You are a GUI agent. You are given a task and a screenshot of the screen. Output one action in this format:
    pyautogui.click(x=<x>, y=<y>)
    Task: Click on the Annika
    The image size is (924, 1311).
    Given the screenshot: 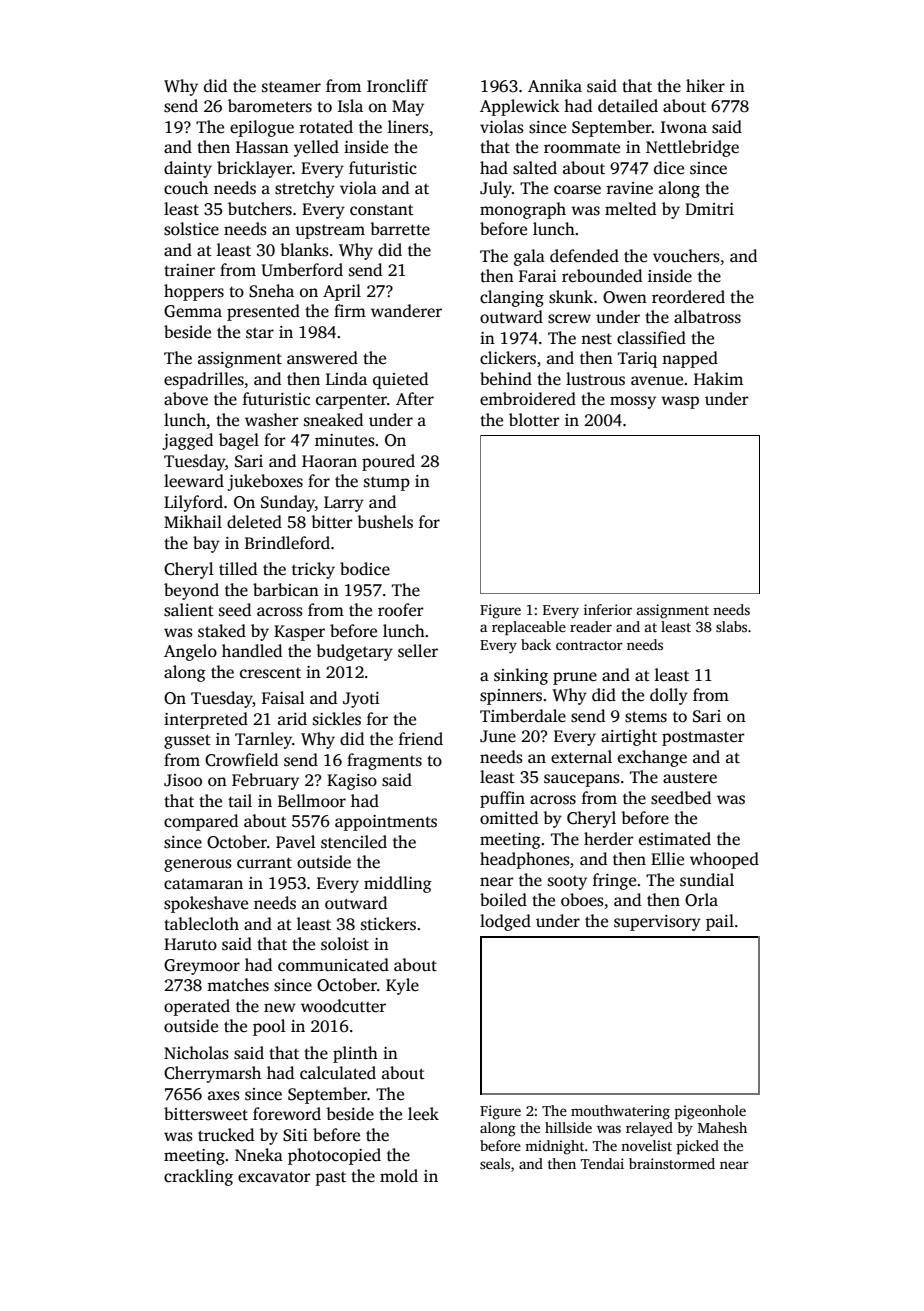 What is the action you would take?
    pyautogui.click(x=555, y=85)
